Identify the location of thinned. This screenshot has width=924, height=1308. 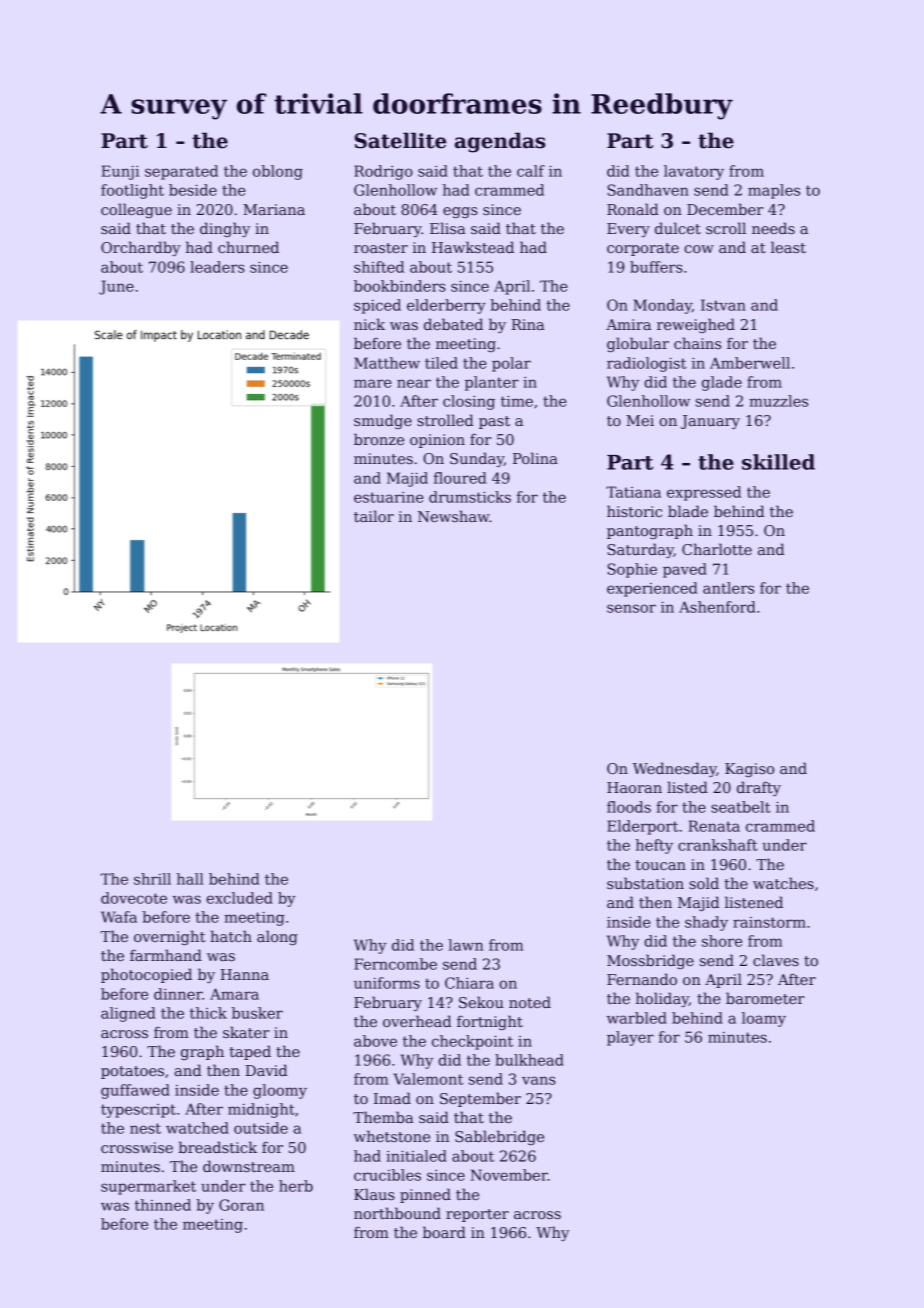
(163, 1205).
